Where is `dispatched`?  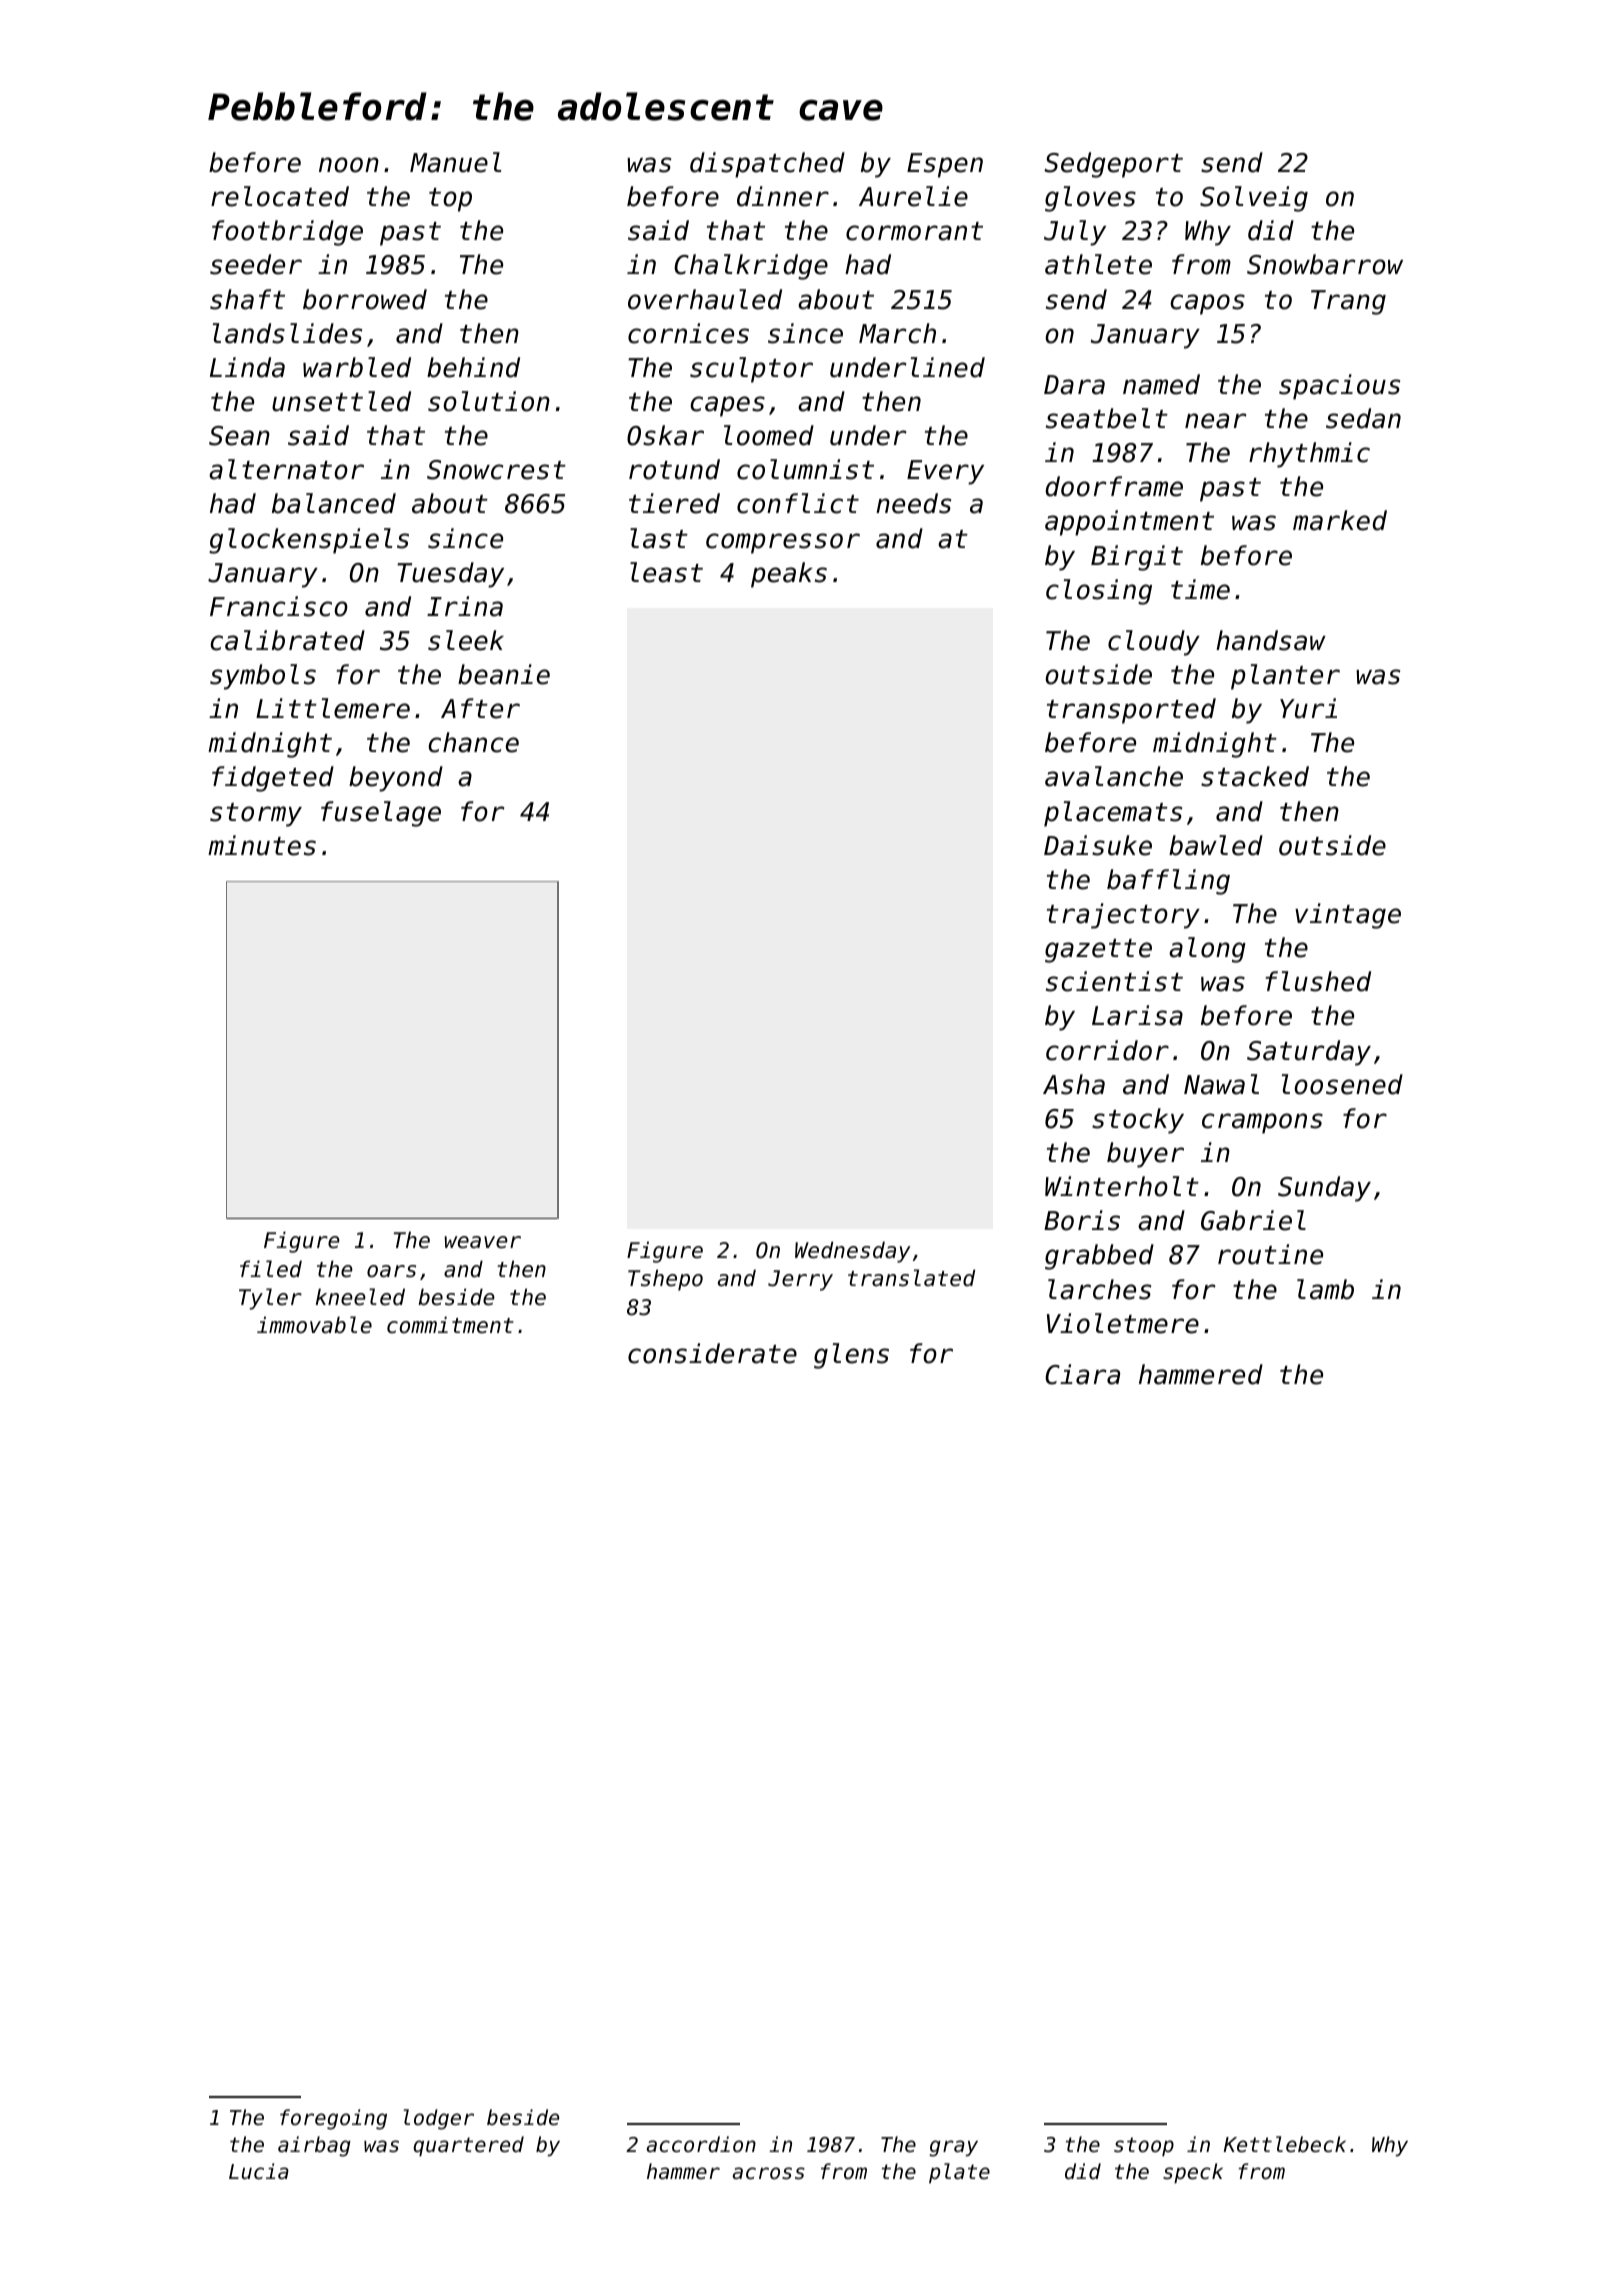
dispatched is located at coordinates (767, 165).
